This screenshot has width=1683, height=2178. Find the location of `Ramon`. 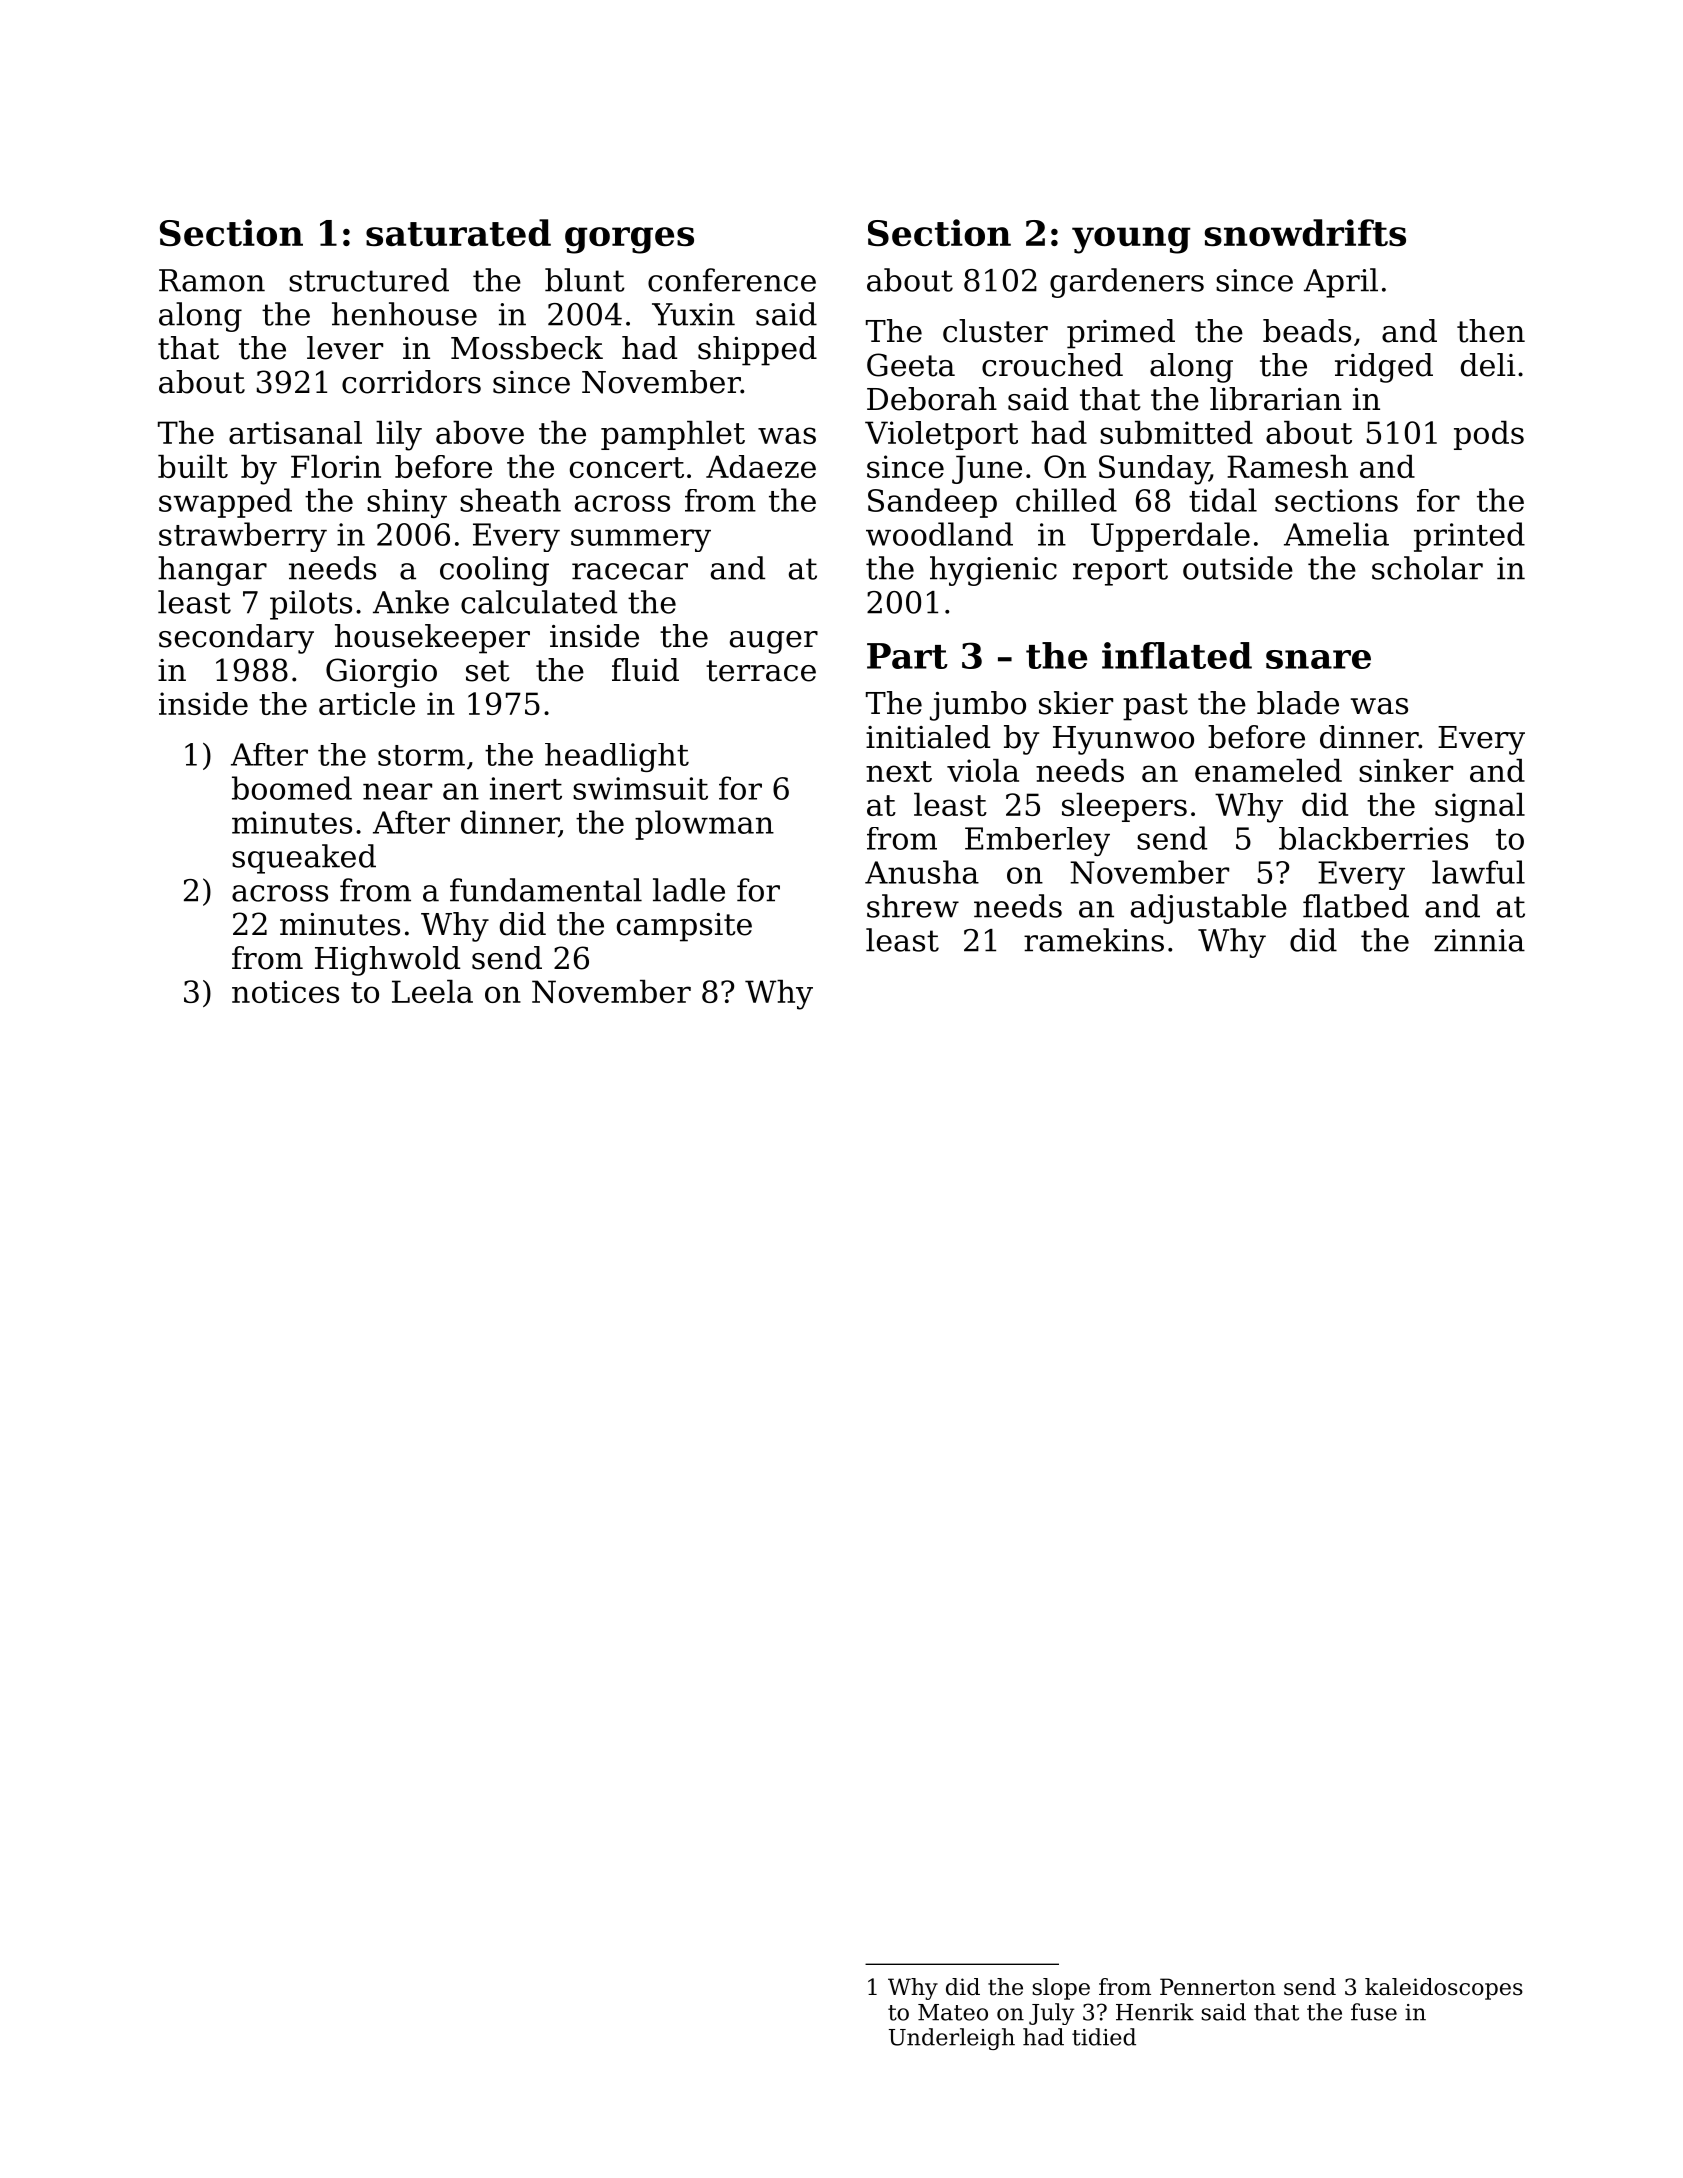

Ramon is located at coordinates (212, 280).
